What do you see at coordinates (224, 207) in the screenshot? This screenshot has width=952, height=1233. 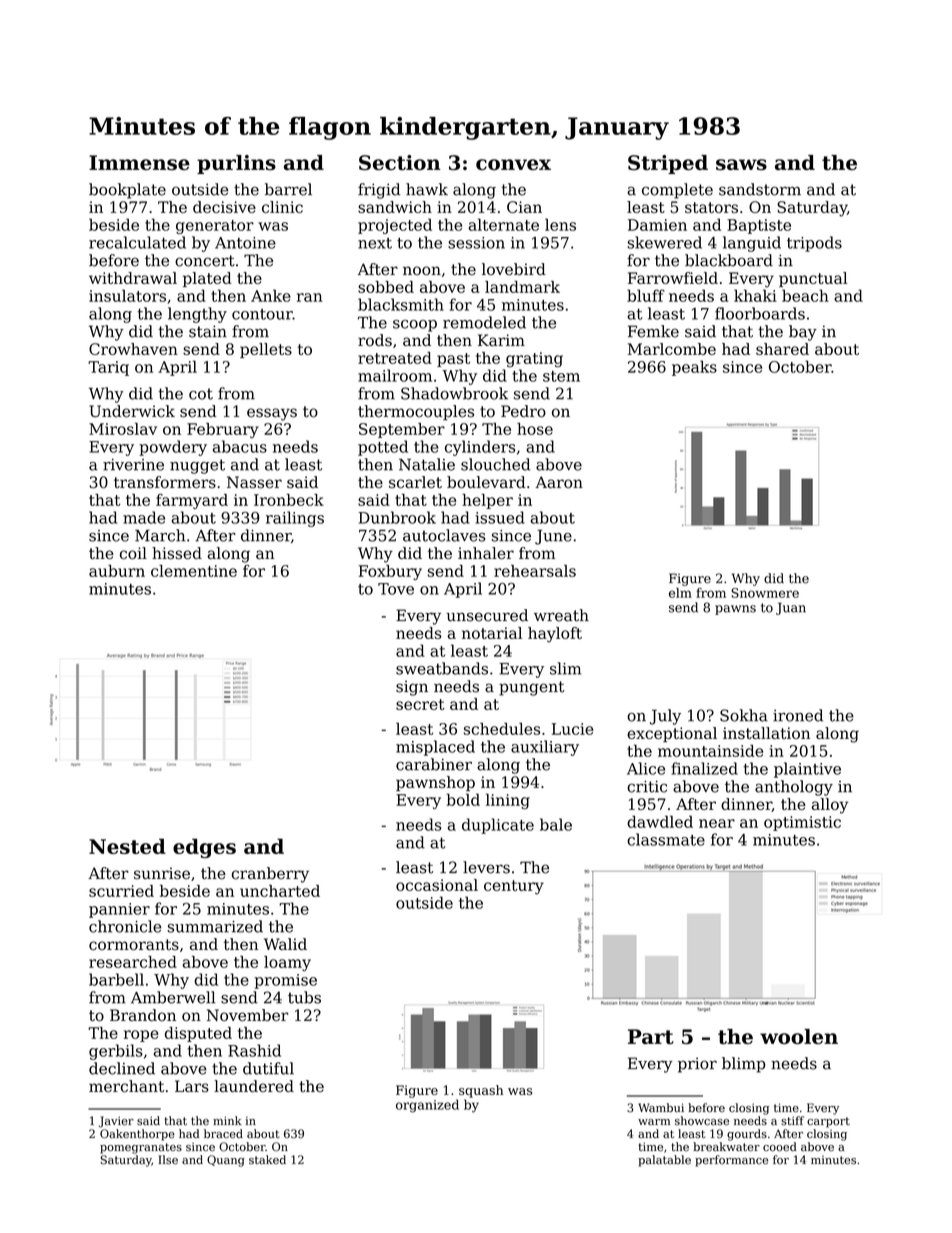 I see `decisive` at bounding box center [224, 207].
